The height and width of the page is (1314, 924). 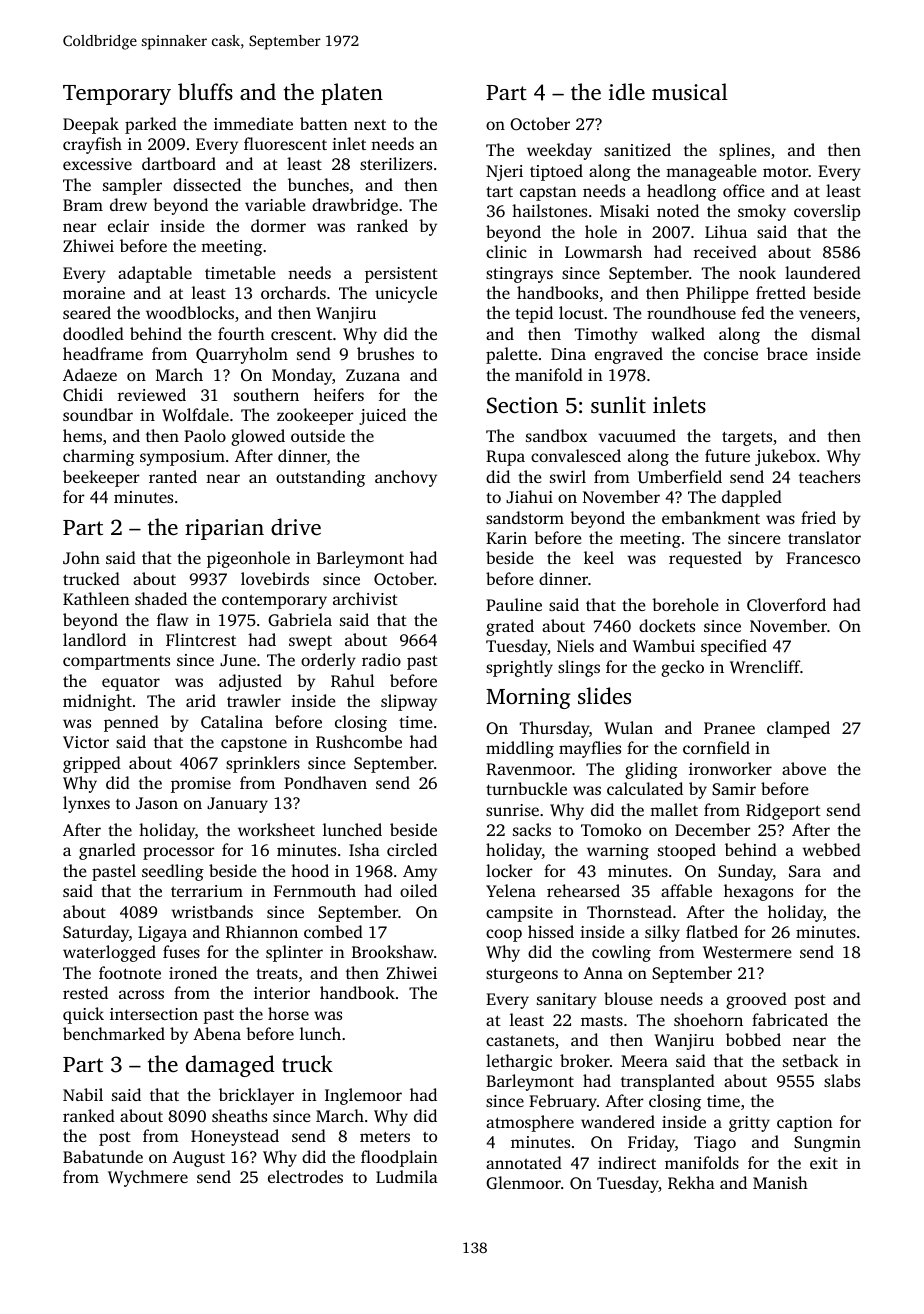 I want to click on arid, so click(x=201, y=700).
